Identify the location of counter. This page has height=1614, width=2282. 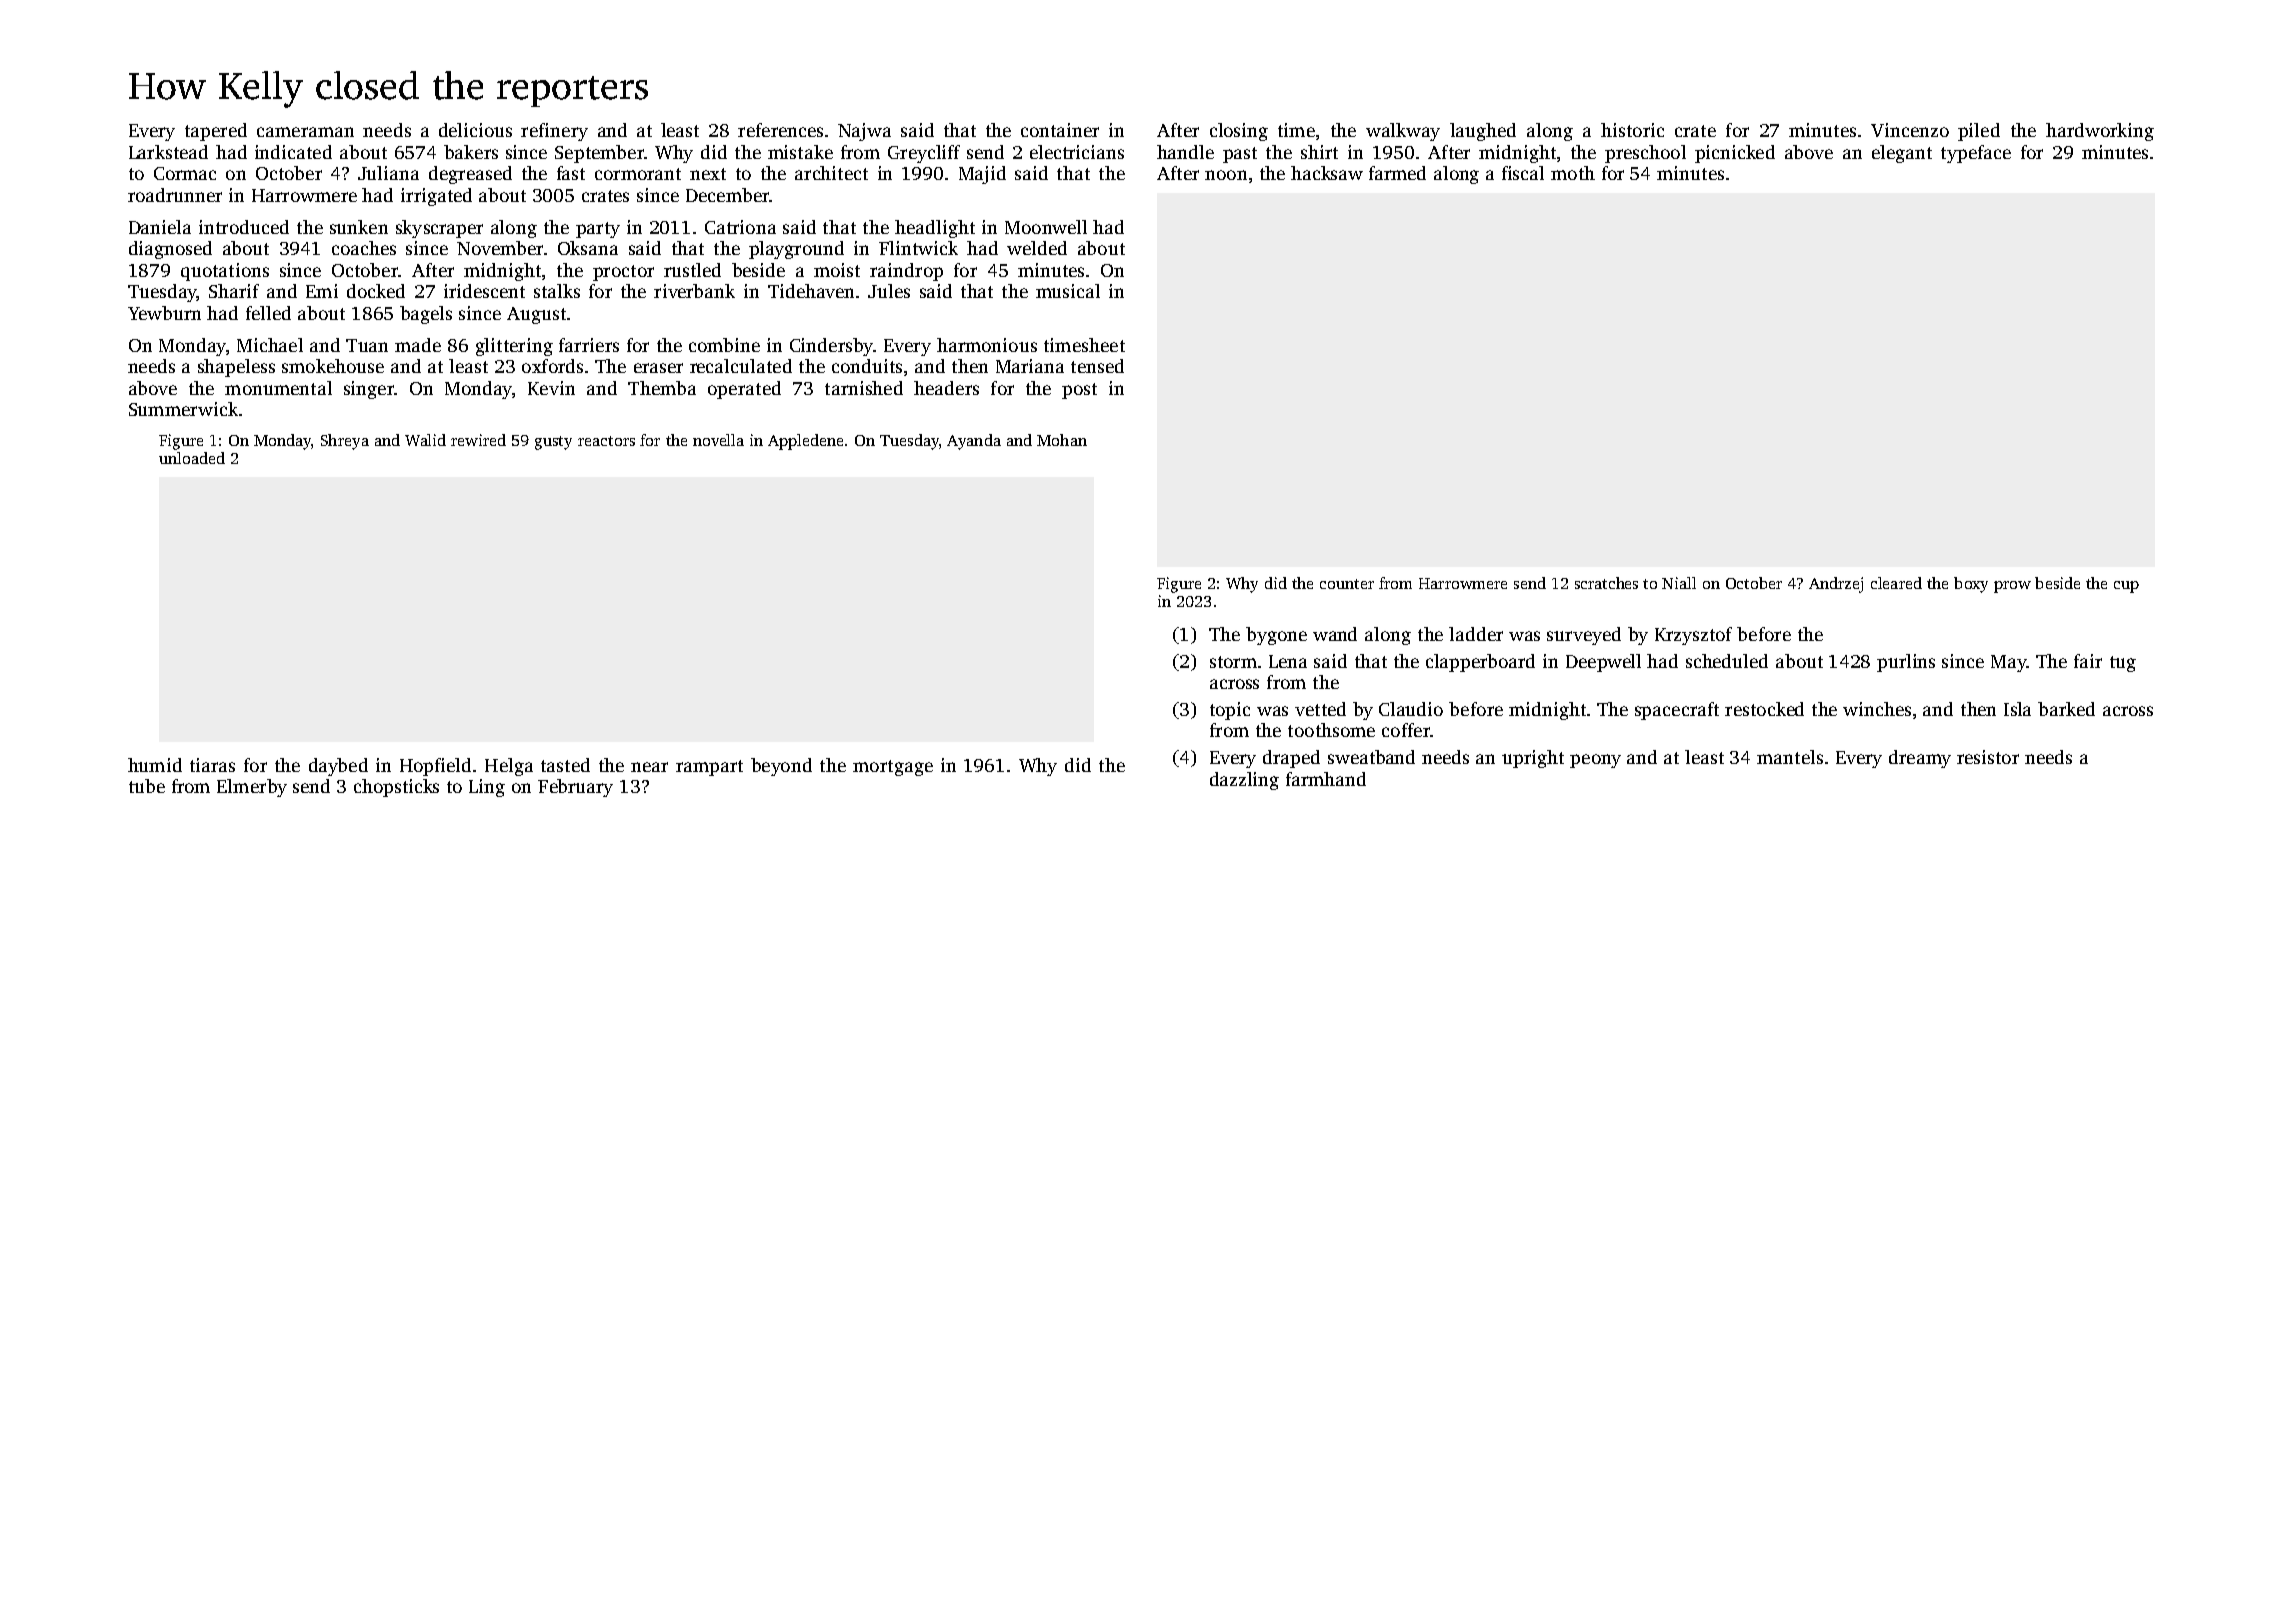
(1347, 584).
